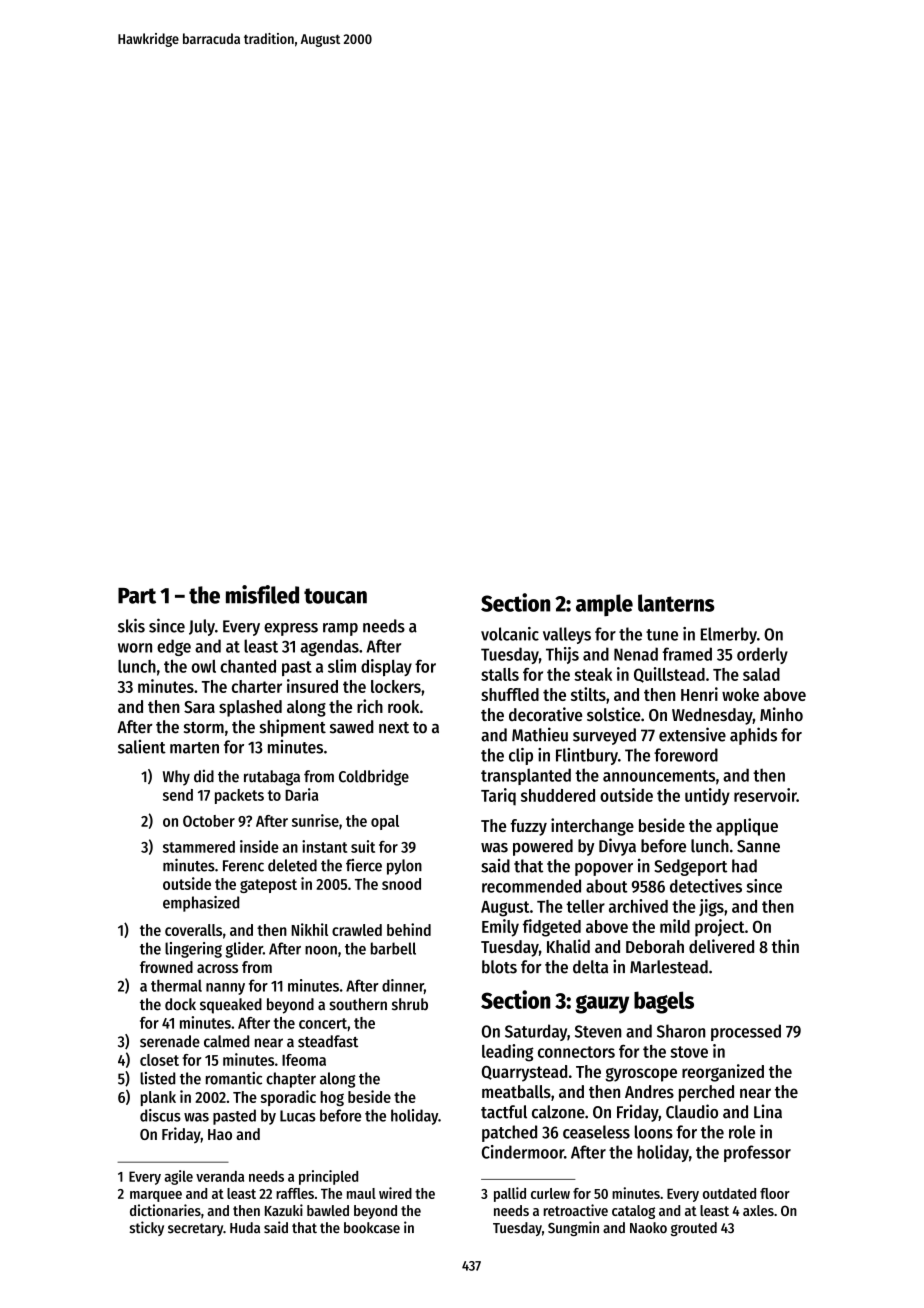  Describe the element at coordinates (262, 594) in the screenshot. I see `misfiled` at that location.
